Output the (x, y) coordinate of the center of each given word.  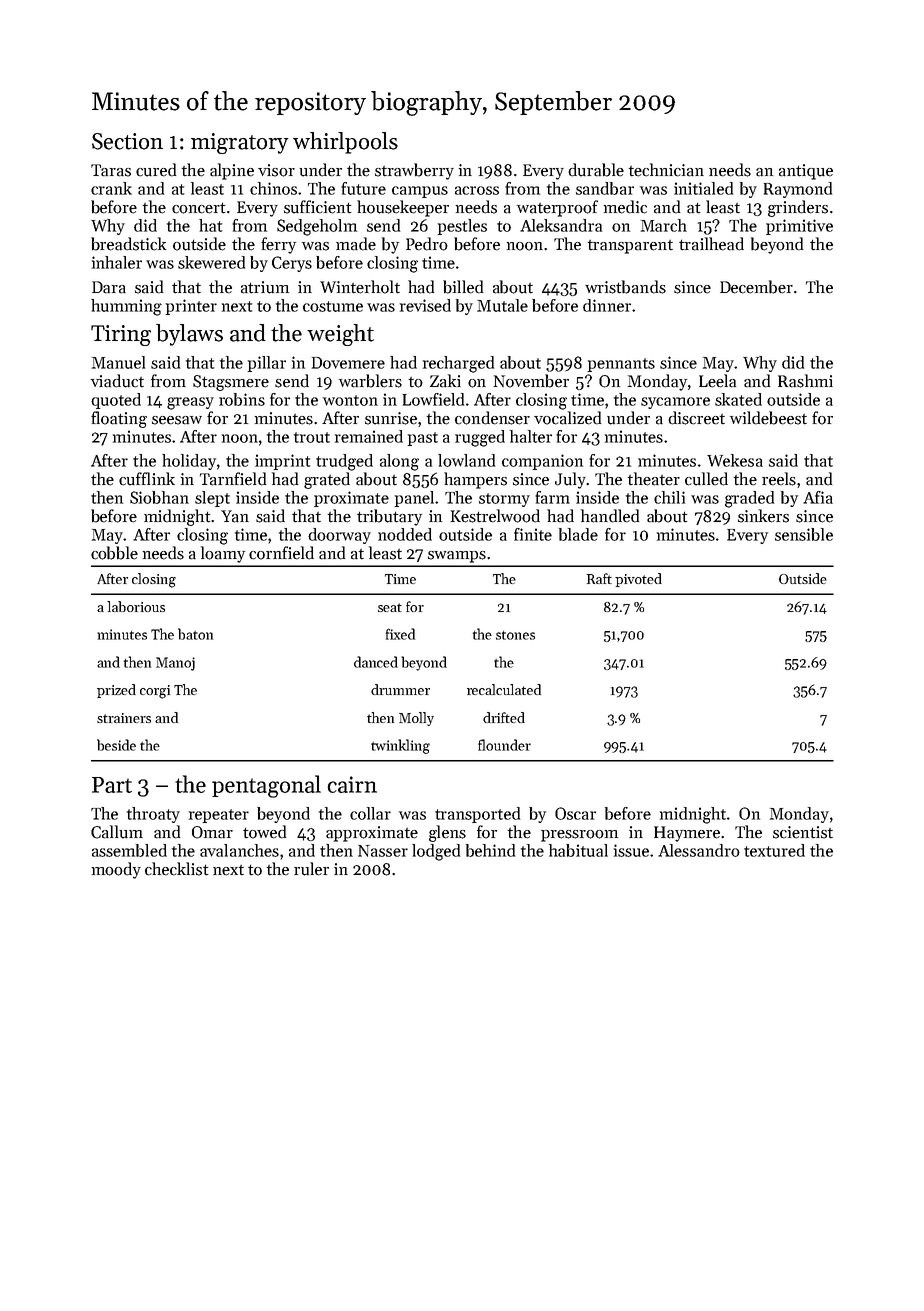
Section (127, 141)
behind (490, 850)
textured (774, 850)
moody (116, 870)
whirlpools (345, 143)
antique (806, 172)
